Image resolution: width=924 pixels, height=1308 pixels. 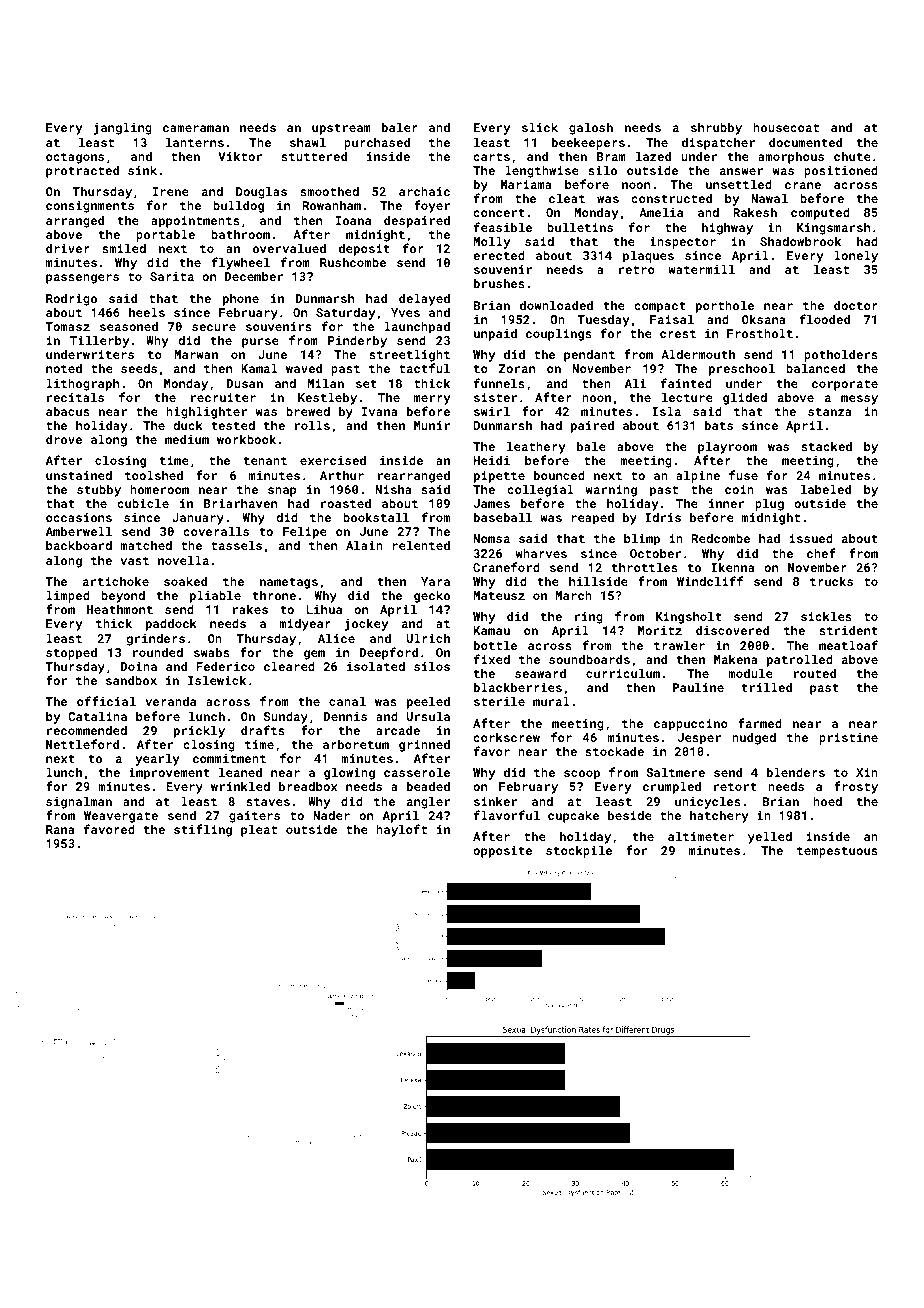 What do you see at coordinates (341, 129) in the screenshot?
I see `upstream` at bounding box center [341, 129].
